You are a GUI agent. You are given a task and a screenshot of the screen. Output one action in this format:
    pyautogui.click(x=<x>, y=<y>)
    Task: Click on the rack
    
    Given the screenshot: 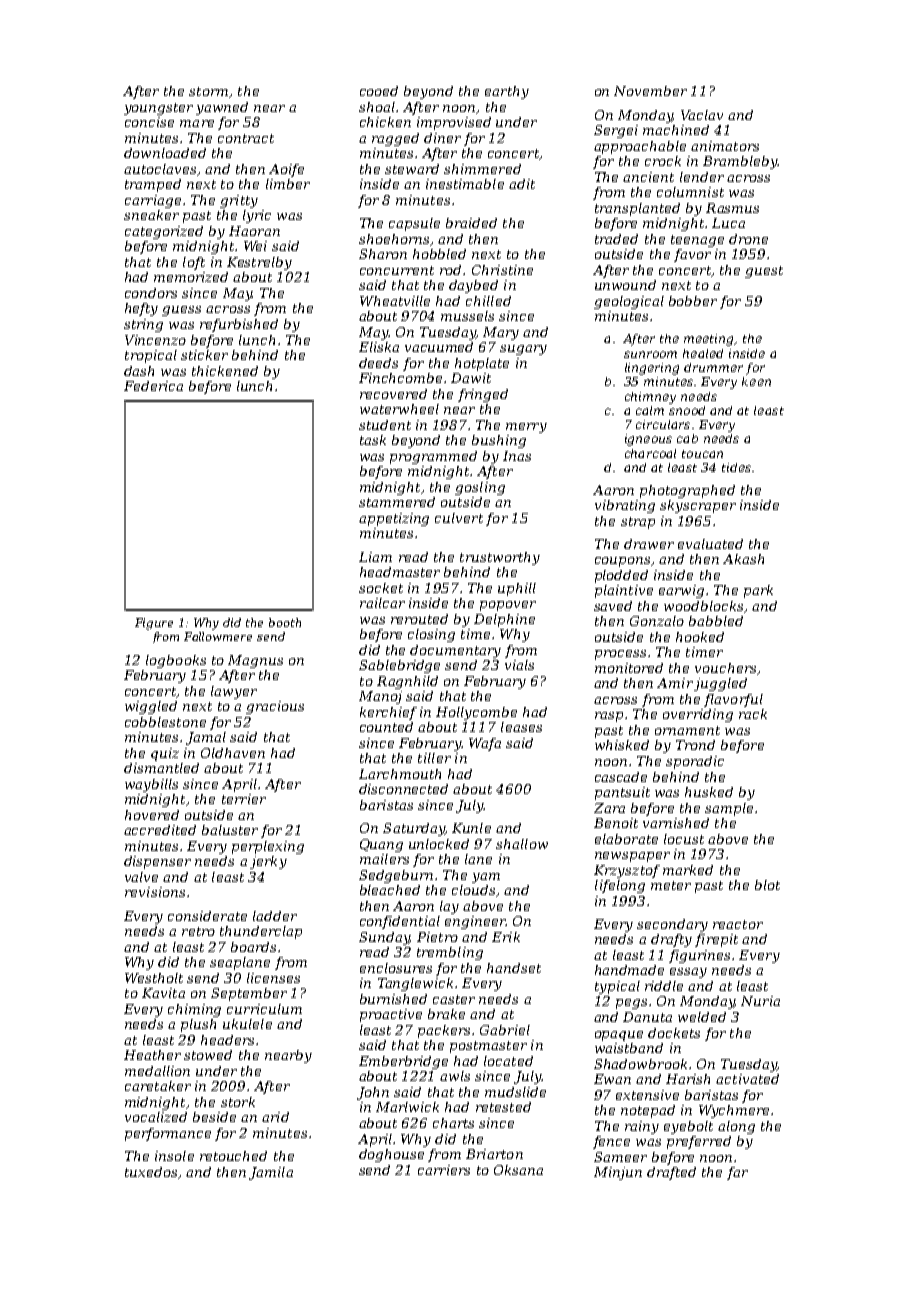 What is the action you would take?
    pyautogui.click(x=753, y=714)
